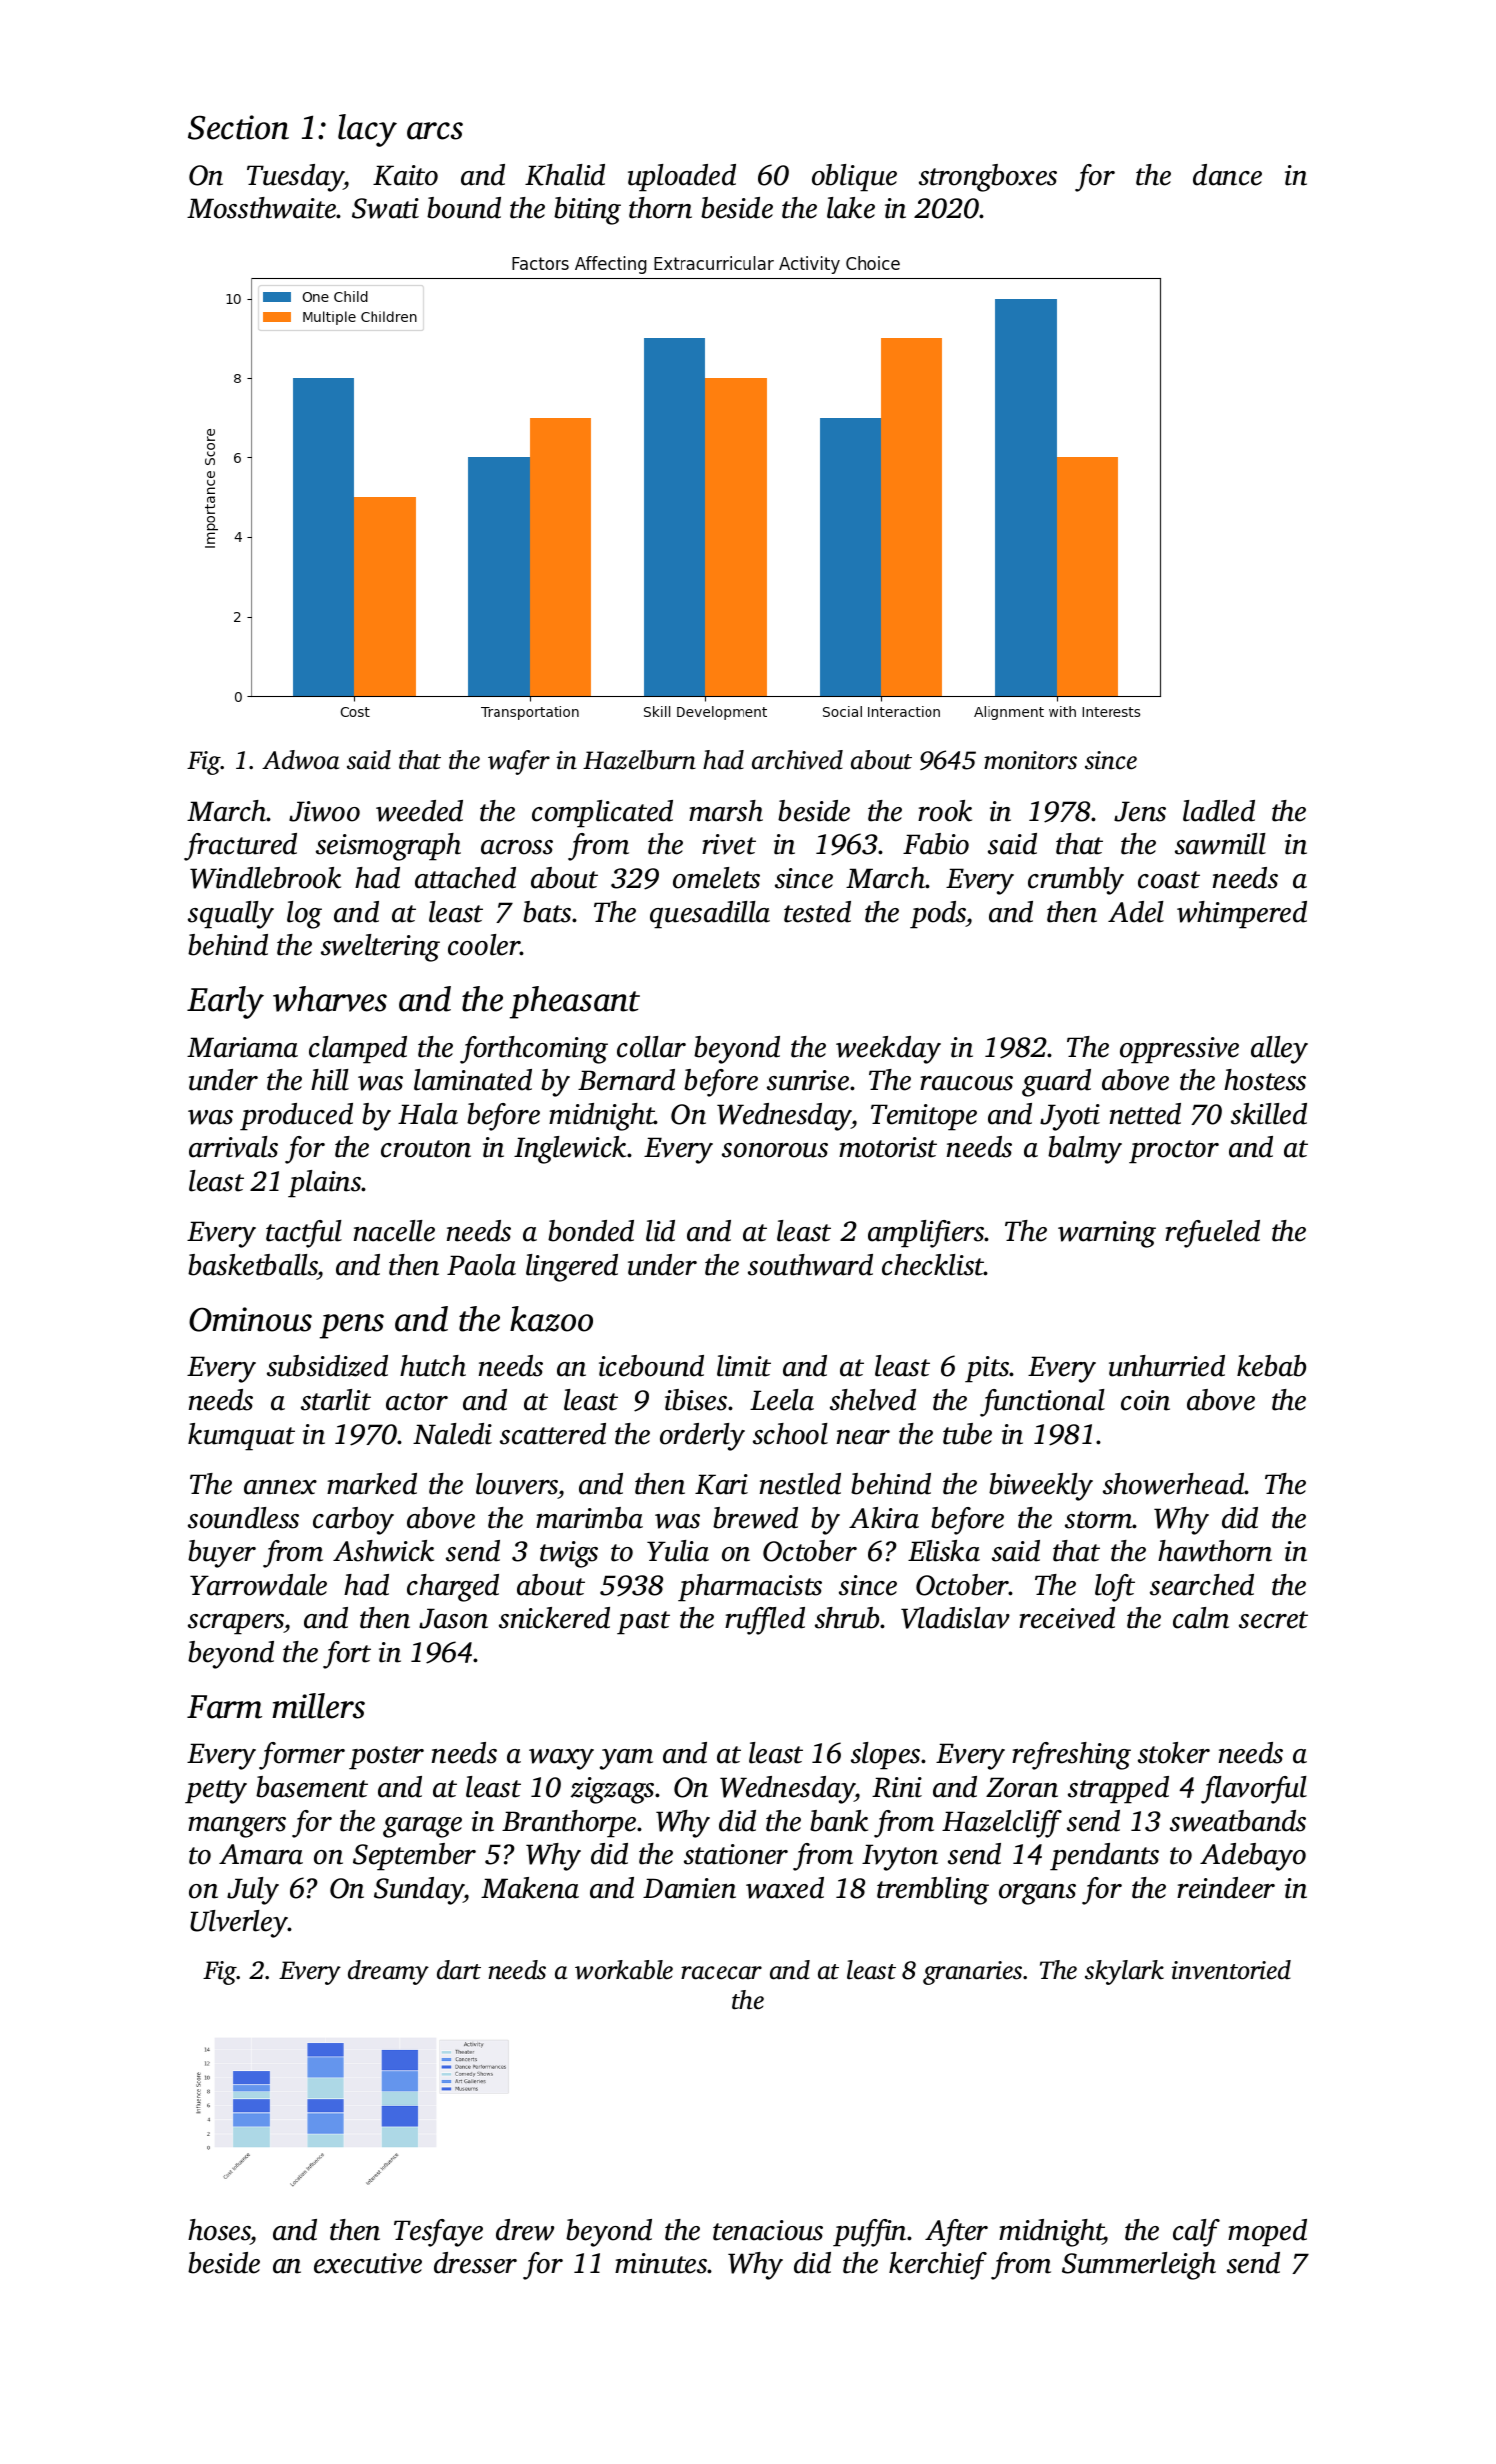 This screenshot has width=1496, height=2464. What do you see at coordinates (426, 1149) in the screenshot?
I see `crouton` at bounding box center [426, 1149].
